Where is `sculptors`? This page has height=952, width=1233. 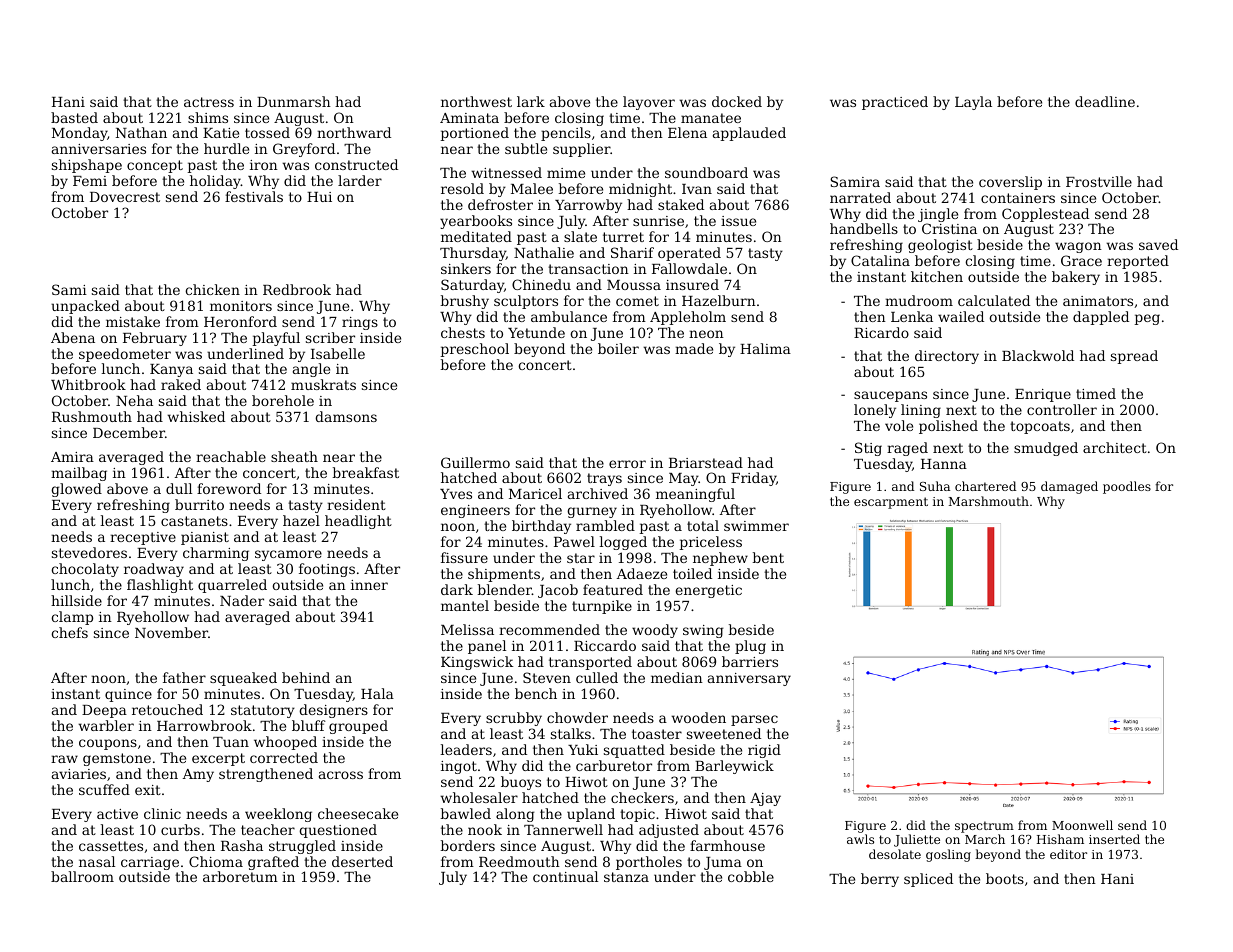
sculptors is located at coordinates (526, 302).
